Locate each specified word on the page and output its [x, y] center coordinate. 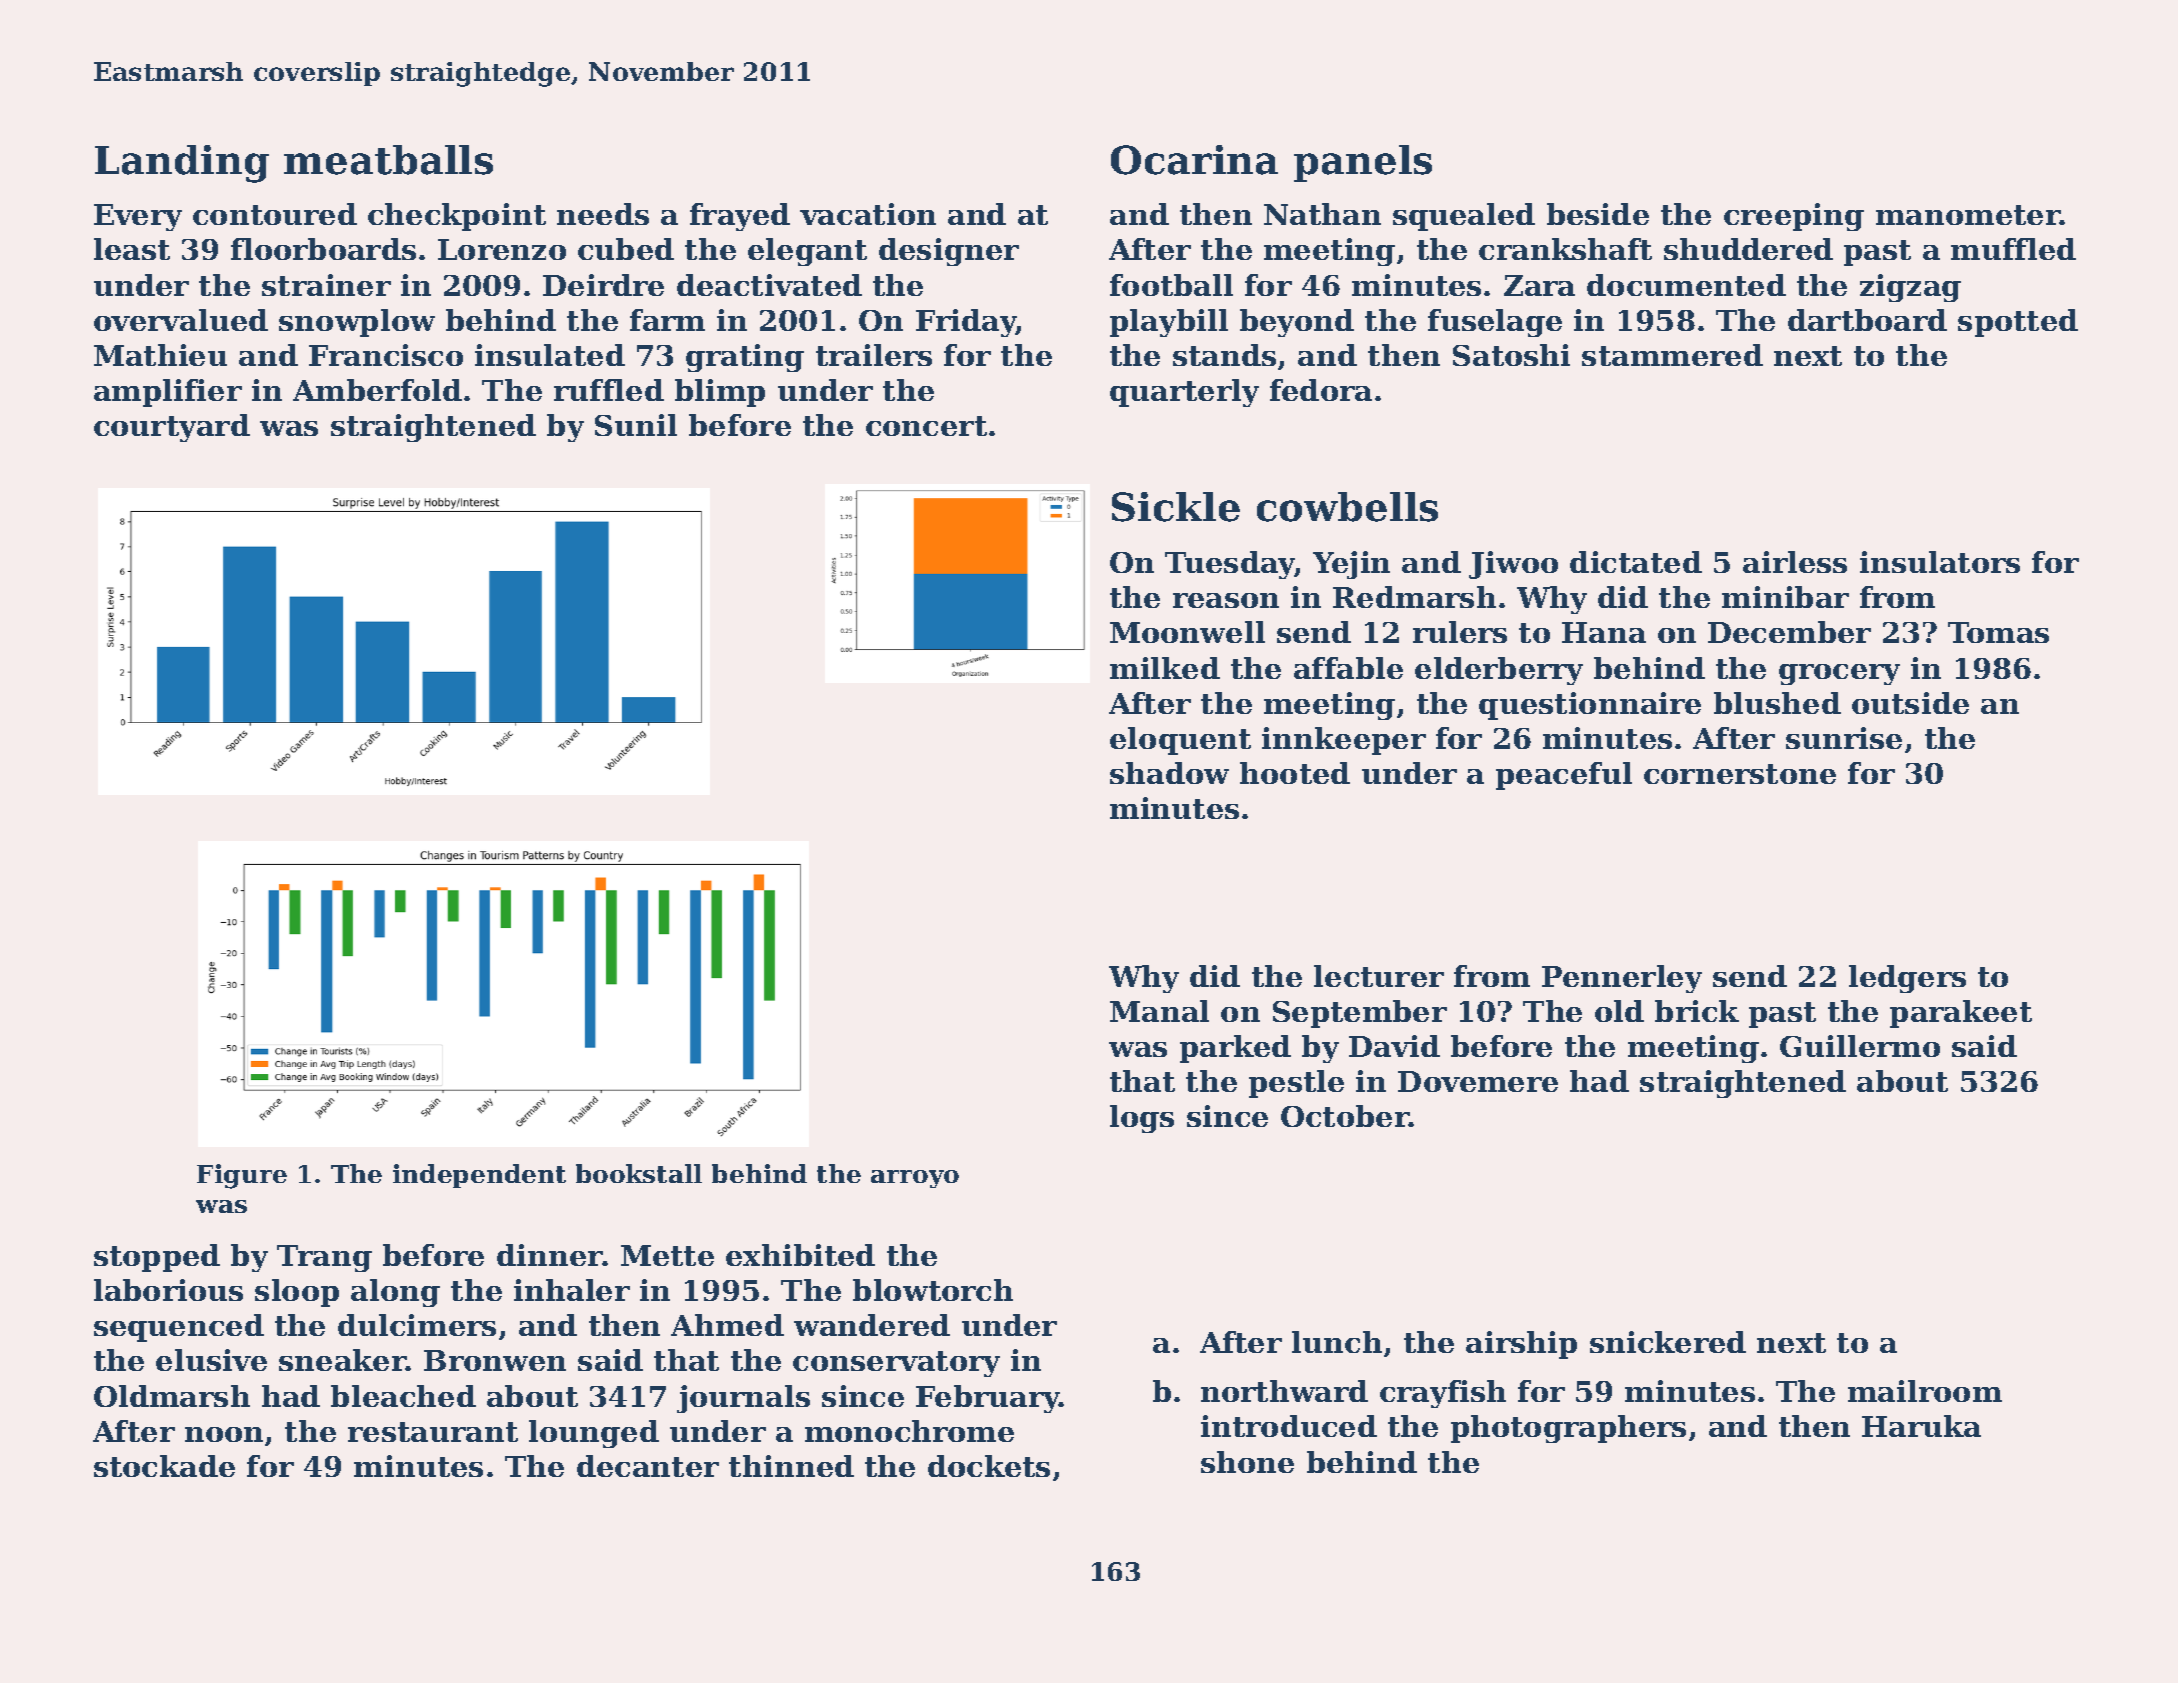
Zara [1539, 285]
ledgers [1907, 979]
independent [479, 1176]
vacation [868, 214]
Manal [1159, 1011]
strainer [326, 285]
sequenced [179, 1328]
